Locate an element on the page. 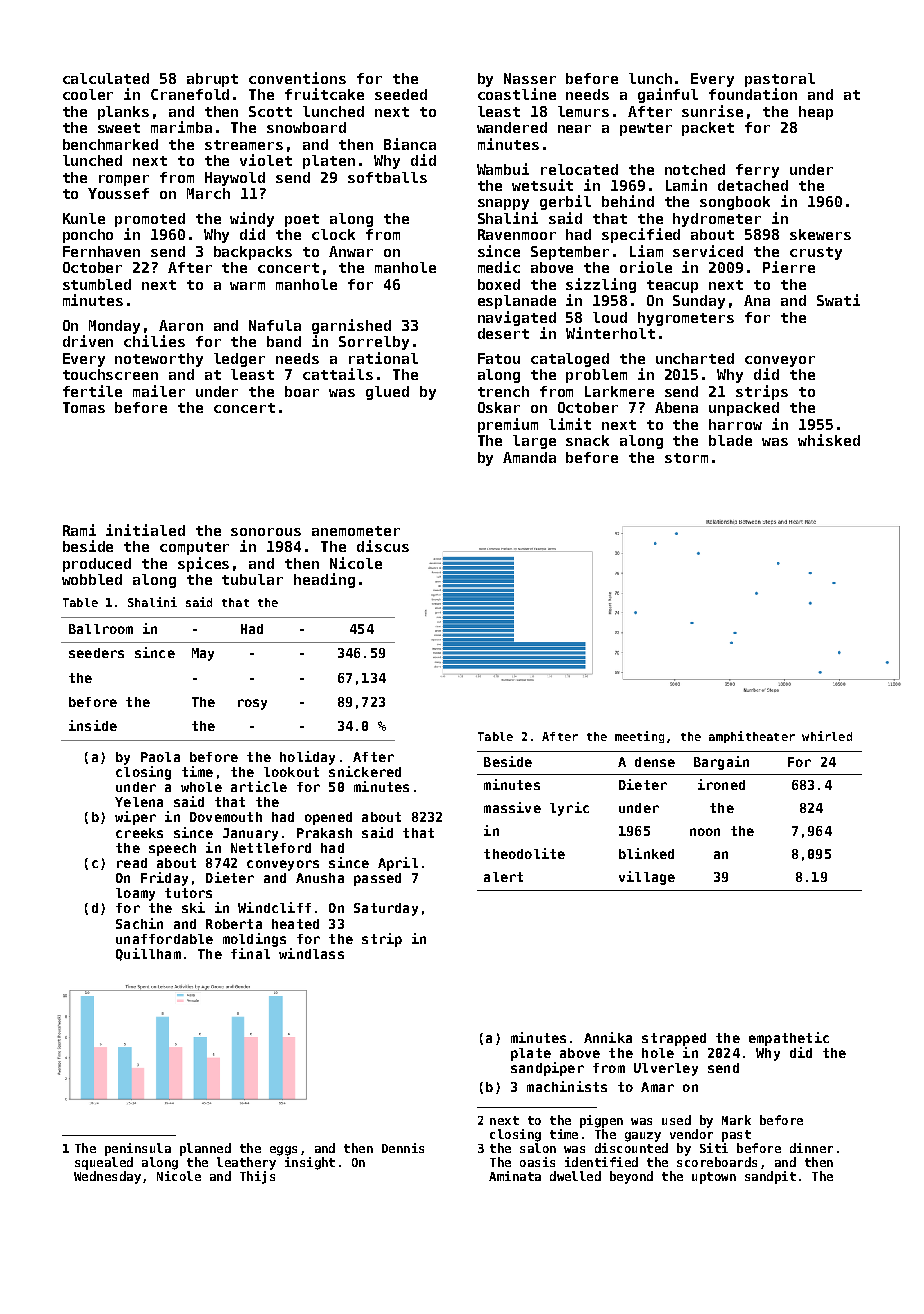 This page has height=1314, width=924. passed is located at coordinates (377, 879).
